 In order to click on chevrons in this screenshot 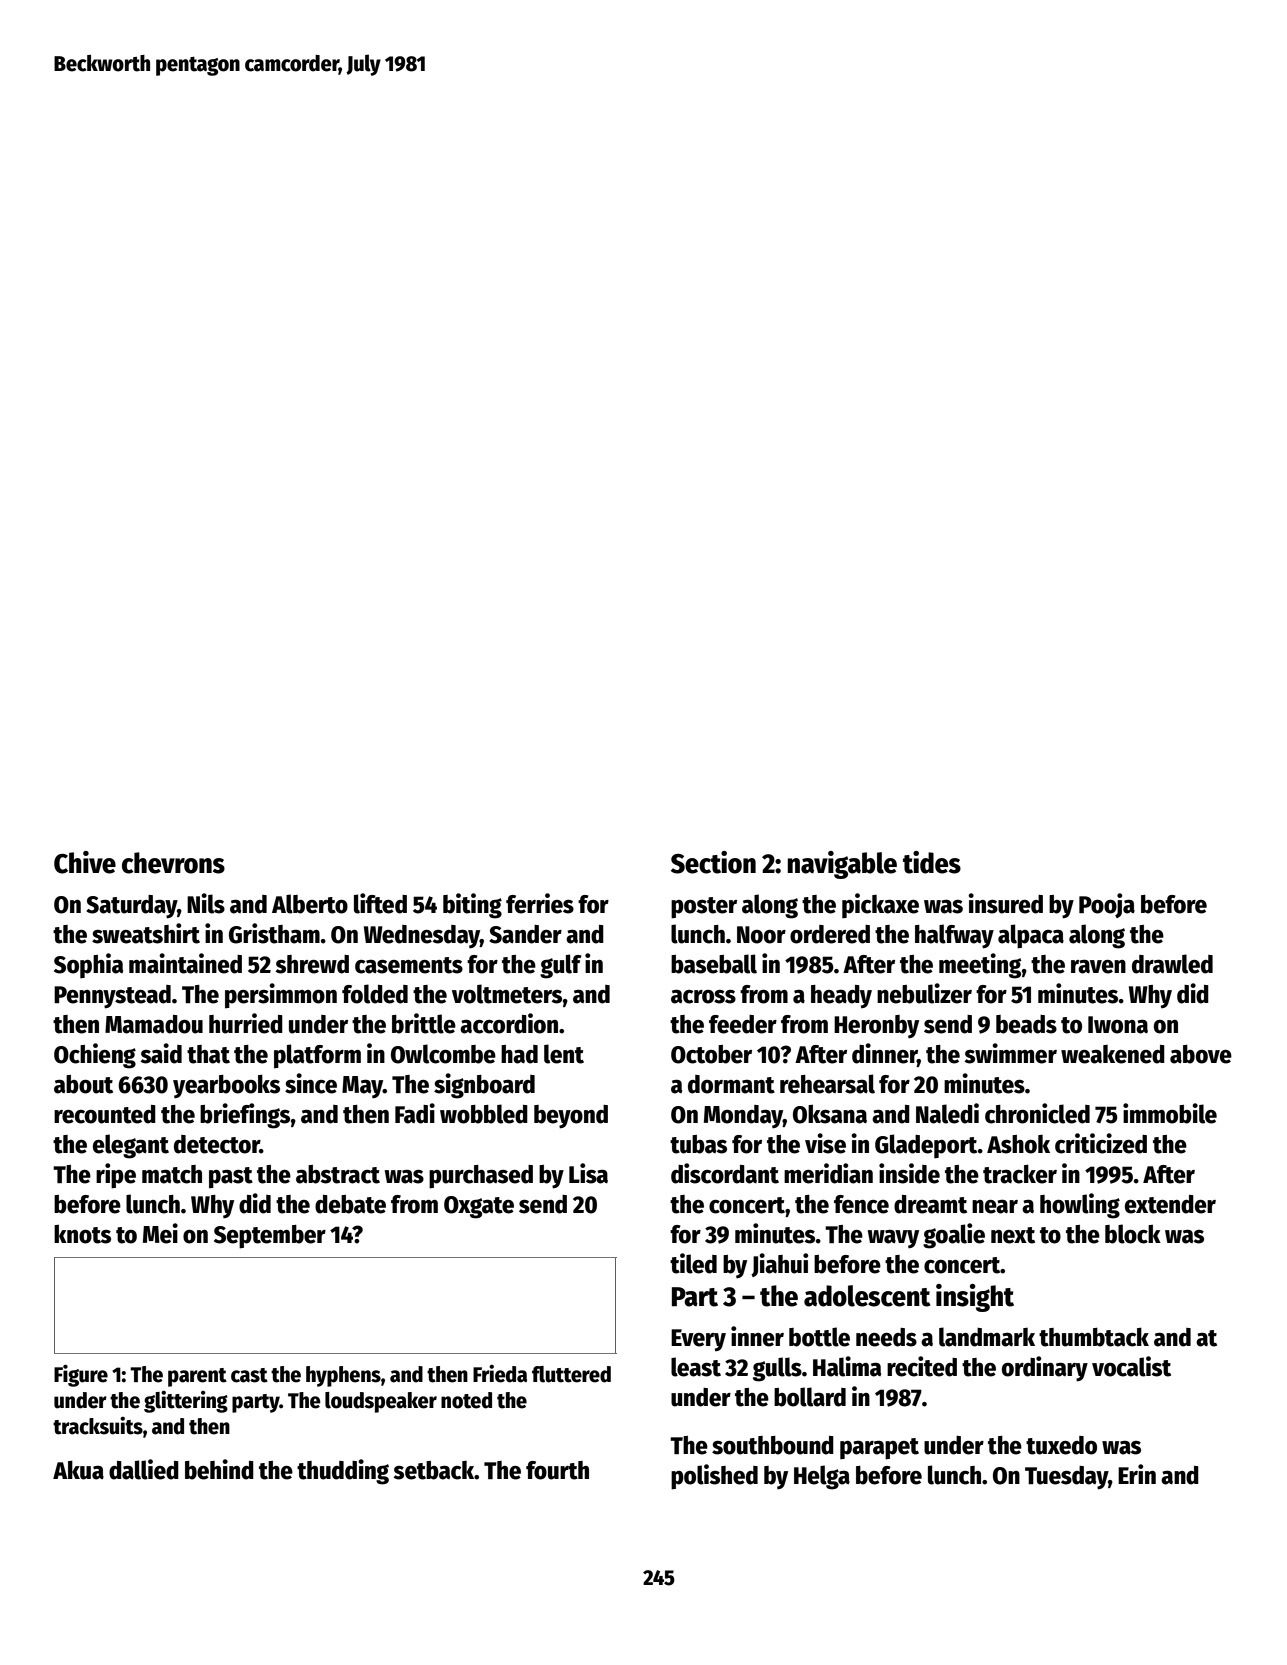, I will do `click(173, 863)`.
